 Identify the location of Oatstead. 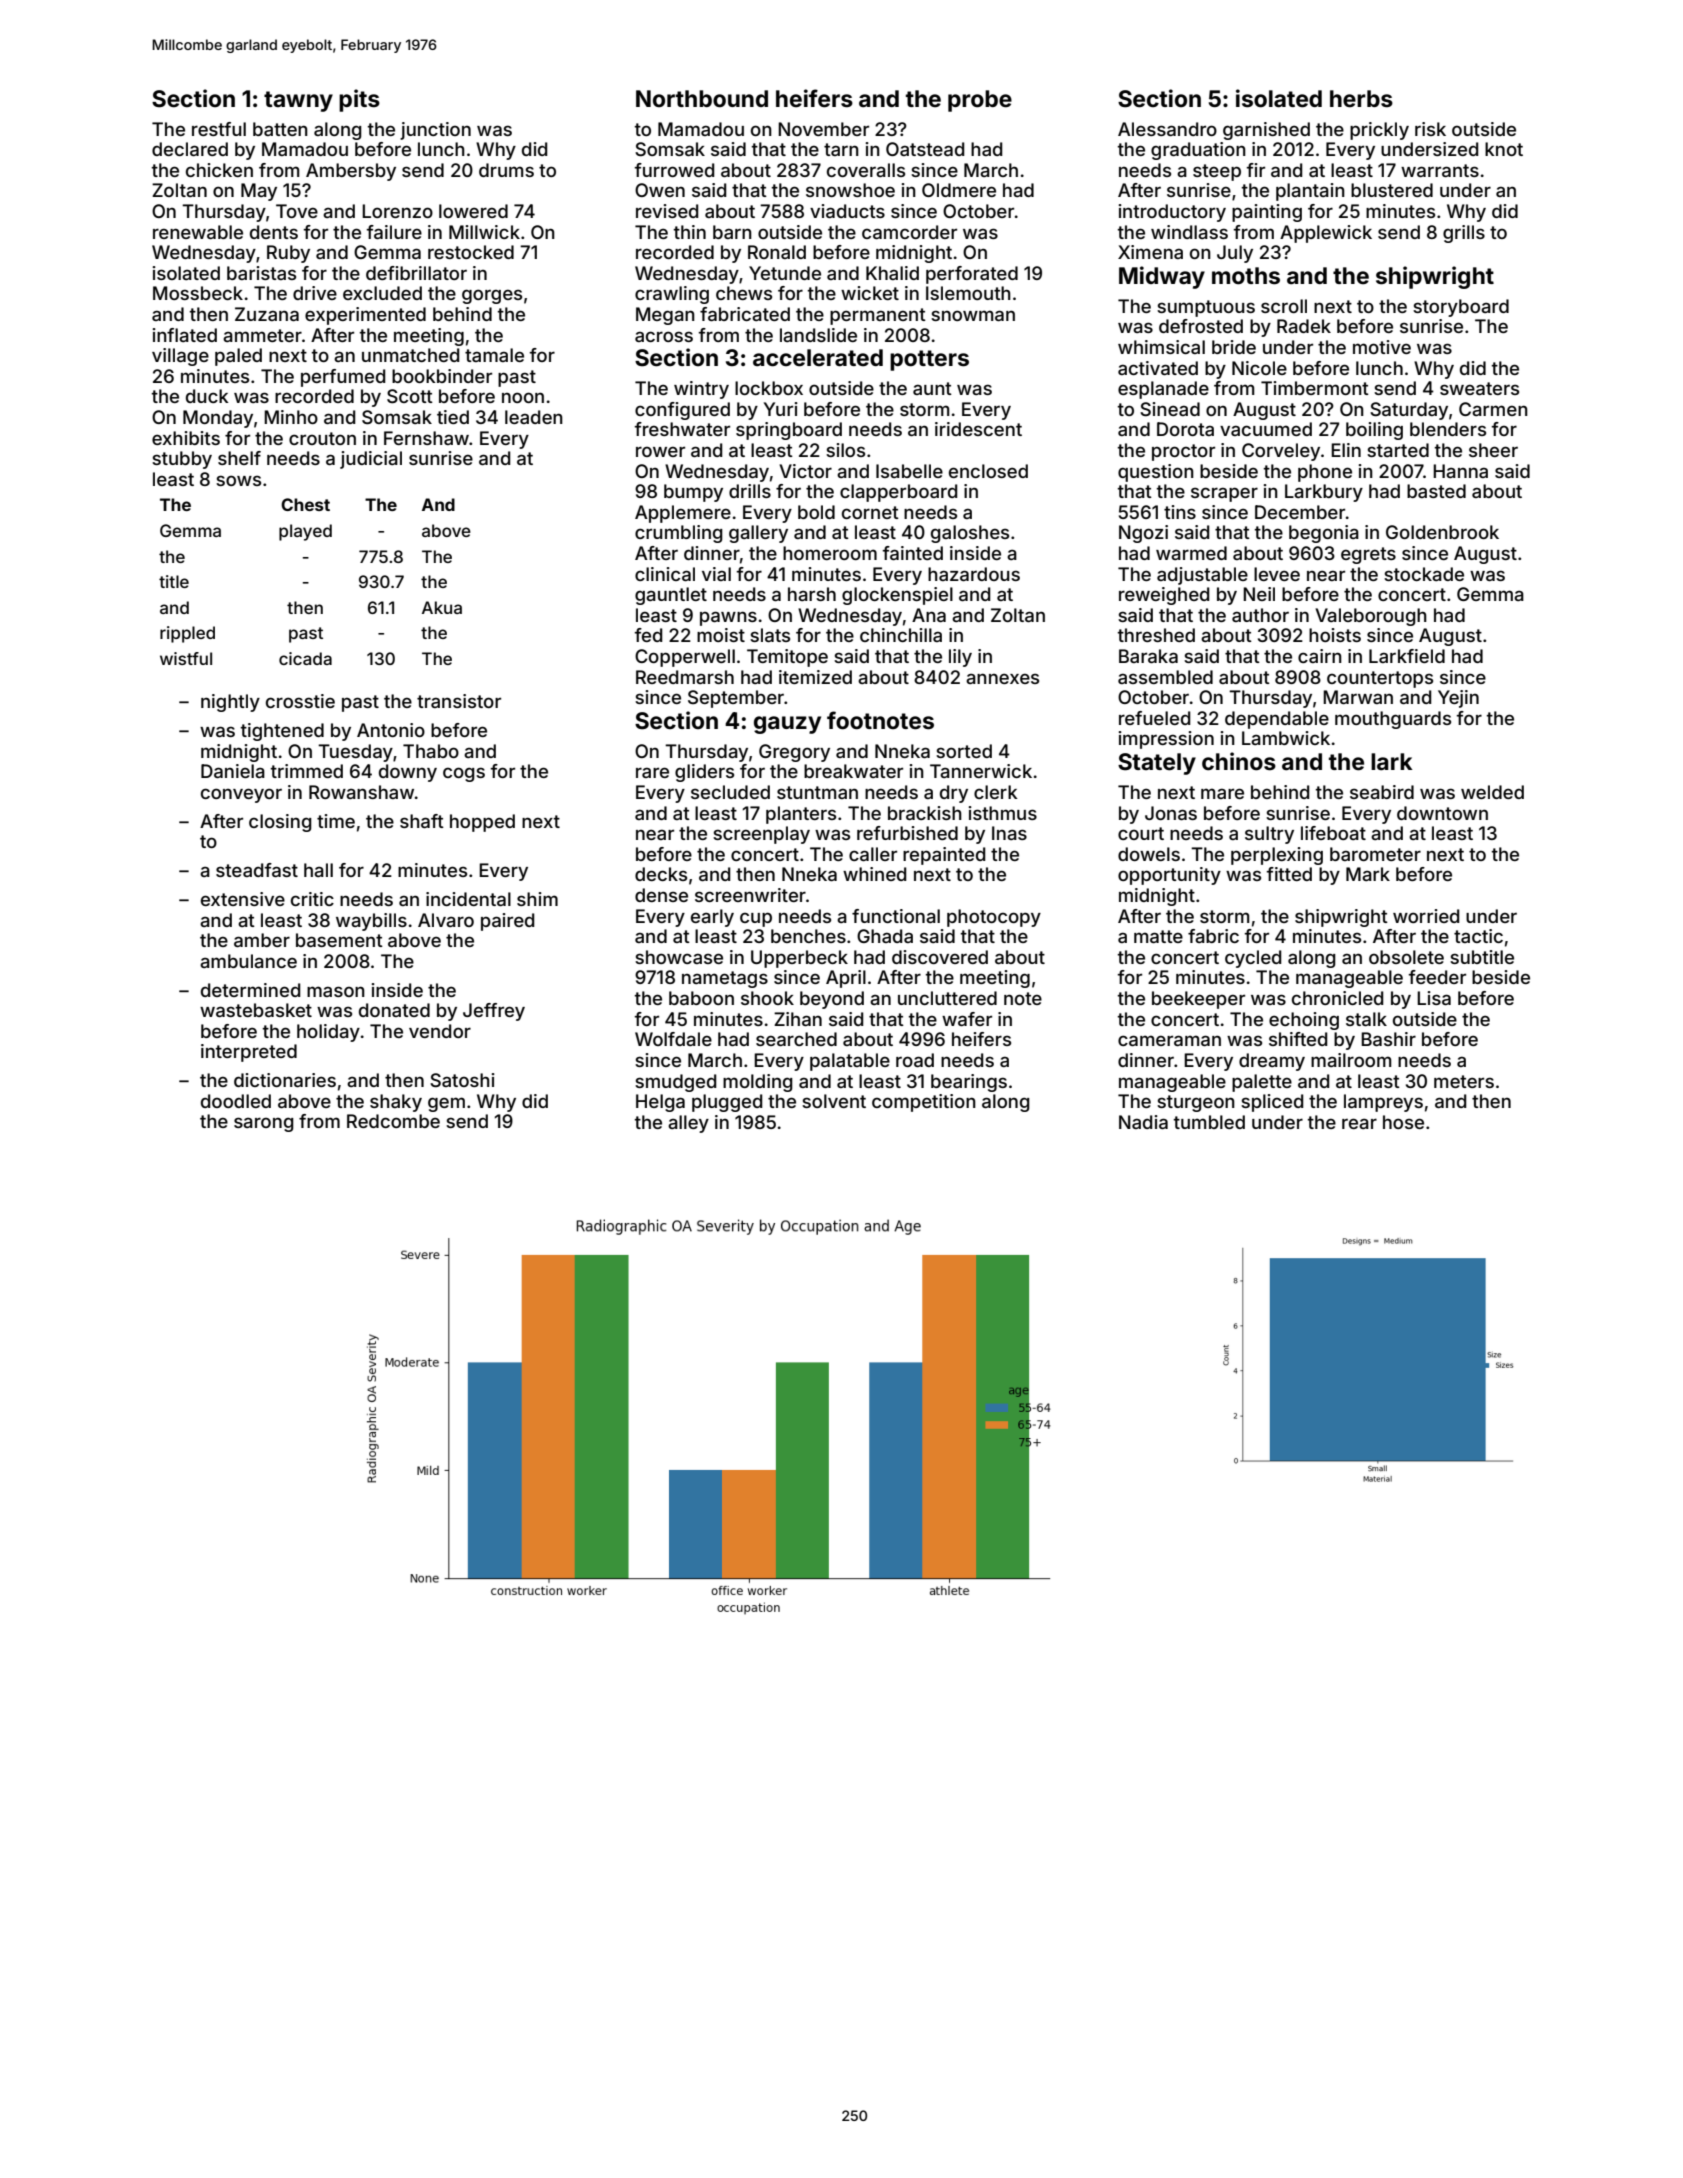
(925, 149).
